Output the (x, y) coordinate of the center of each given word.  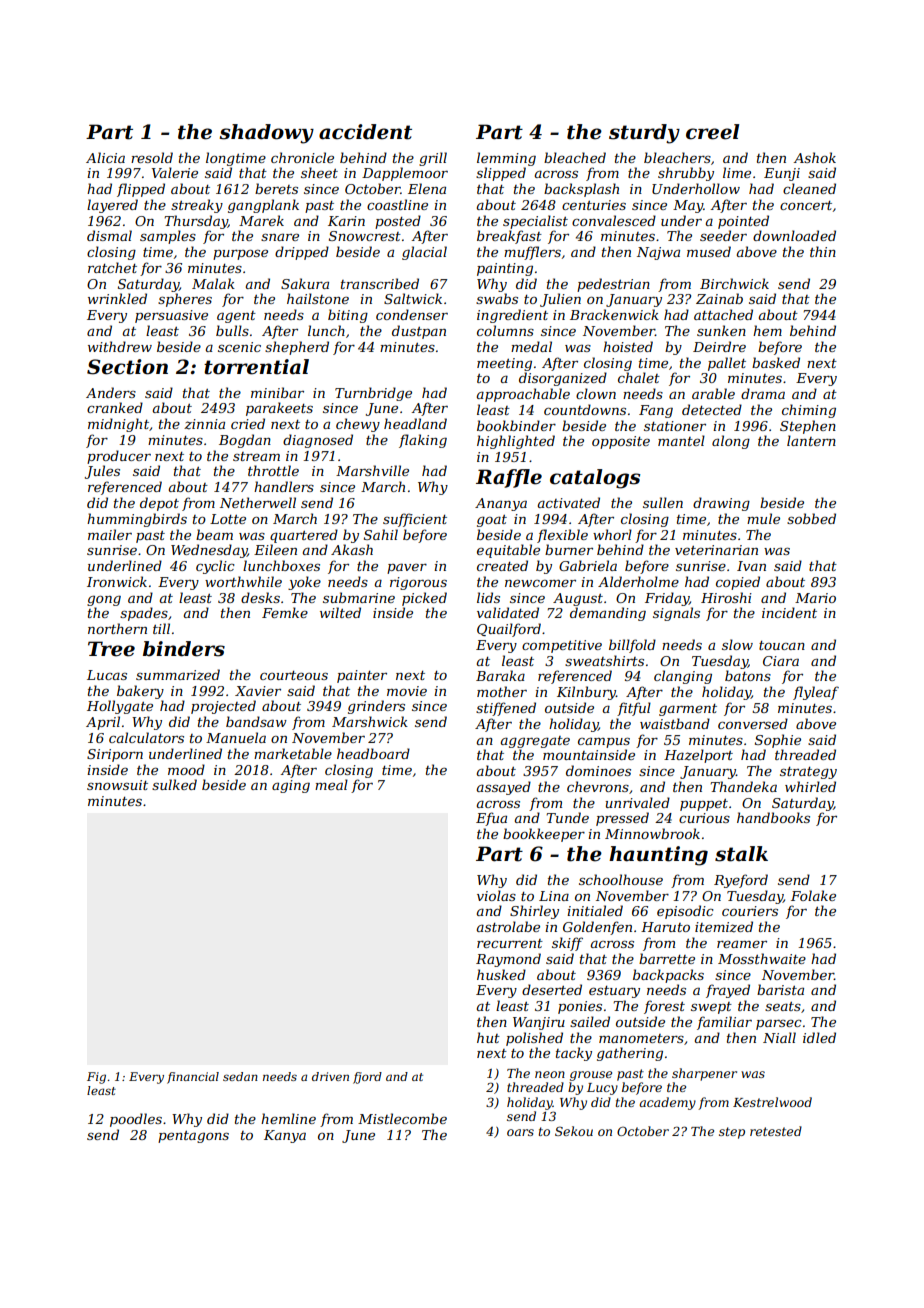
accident (365, 132)
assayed (504, 788)
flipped (141, 190)
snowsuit (117, 785)
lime (737, 172)
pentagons (193, 1137)
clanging (683, 677)
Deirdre (719, 346)
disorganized (563, 379)
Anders (111, 392)
